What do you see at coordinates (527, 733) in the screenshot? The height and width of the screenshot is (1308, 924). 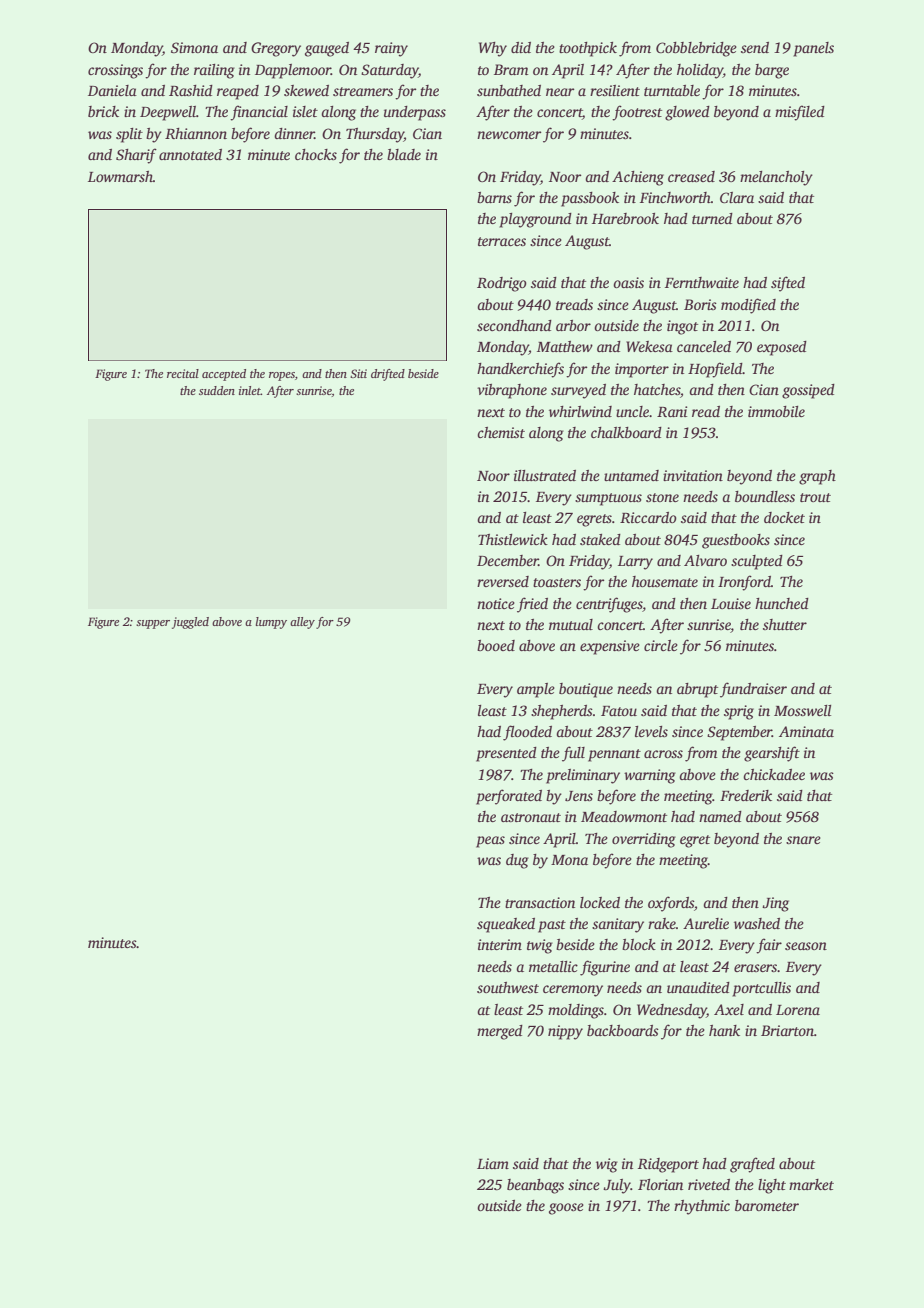 I see `flooded` at bounding box center [527, 733].
